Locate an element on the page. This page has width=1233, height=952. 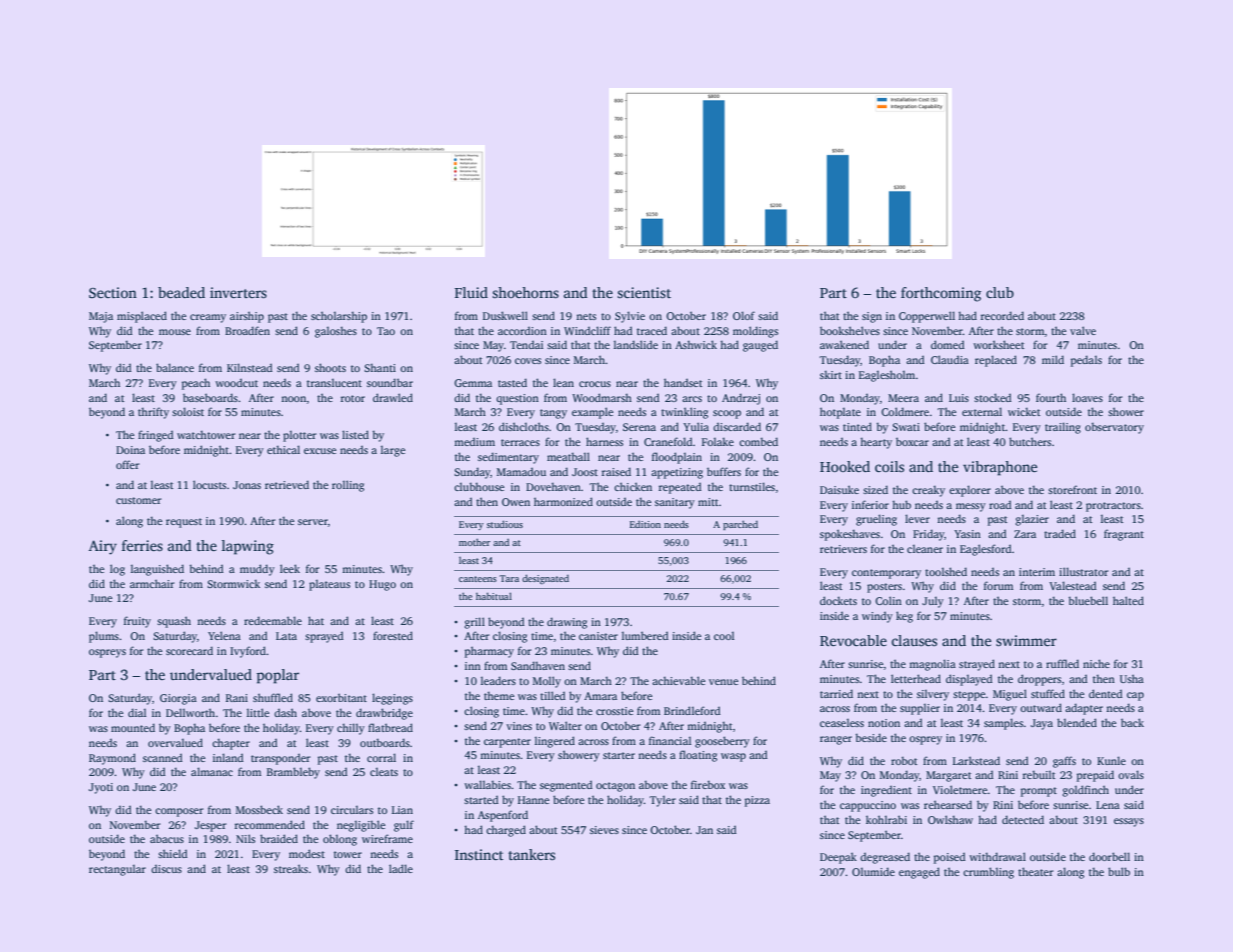
Hugo is located at coordinates (382, 585).
